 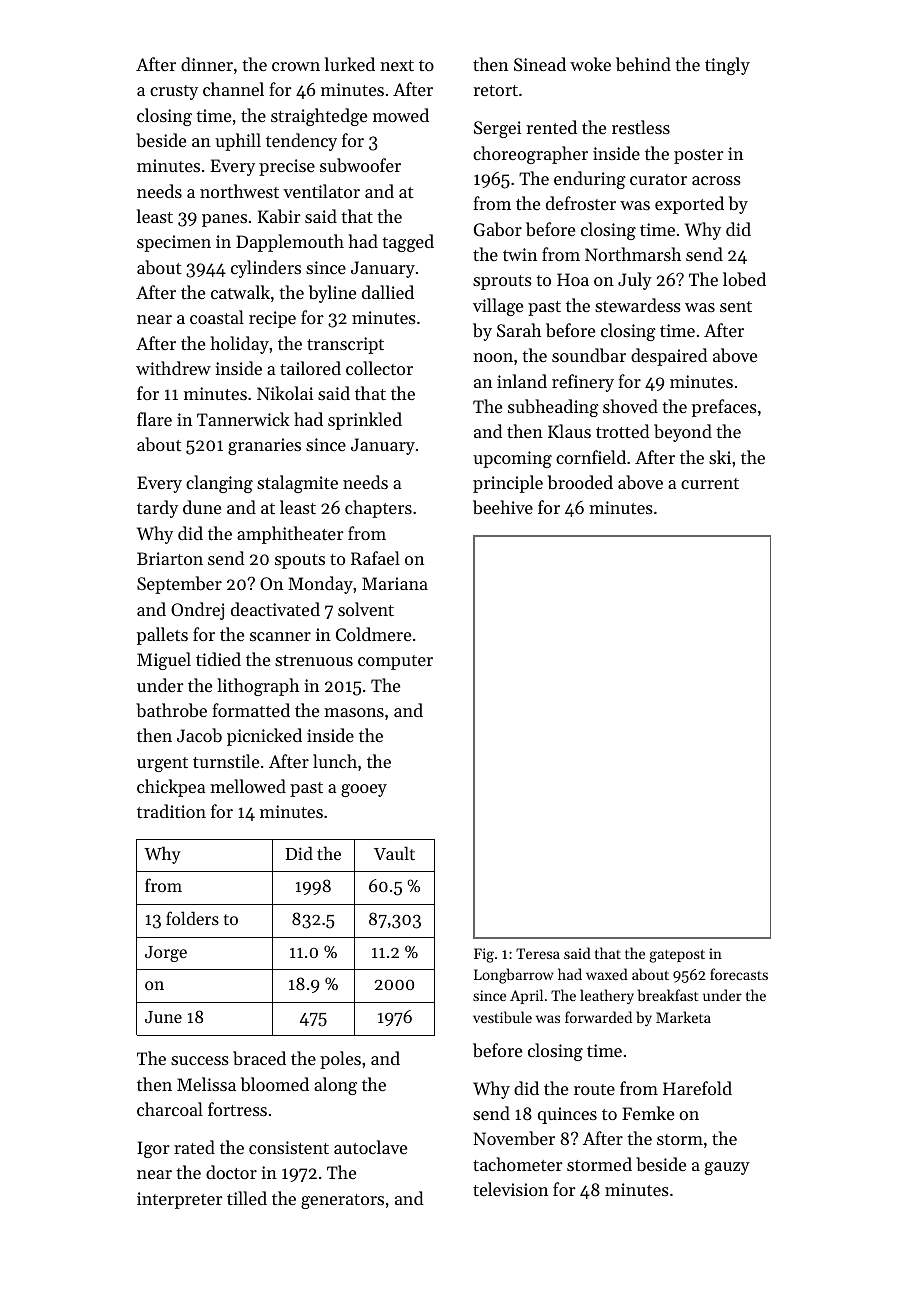 What do you see at coordinates (370, 1147) in the screenshot?
I see `autoclave` at bounding box center [370, 1147].
